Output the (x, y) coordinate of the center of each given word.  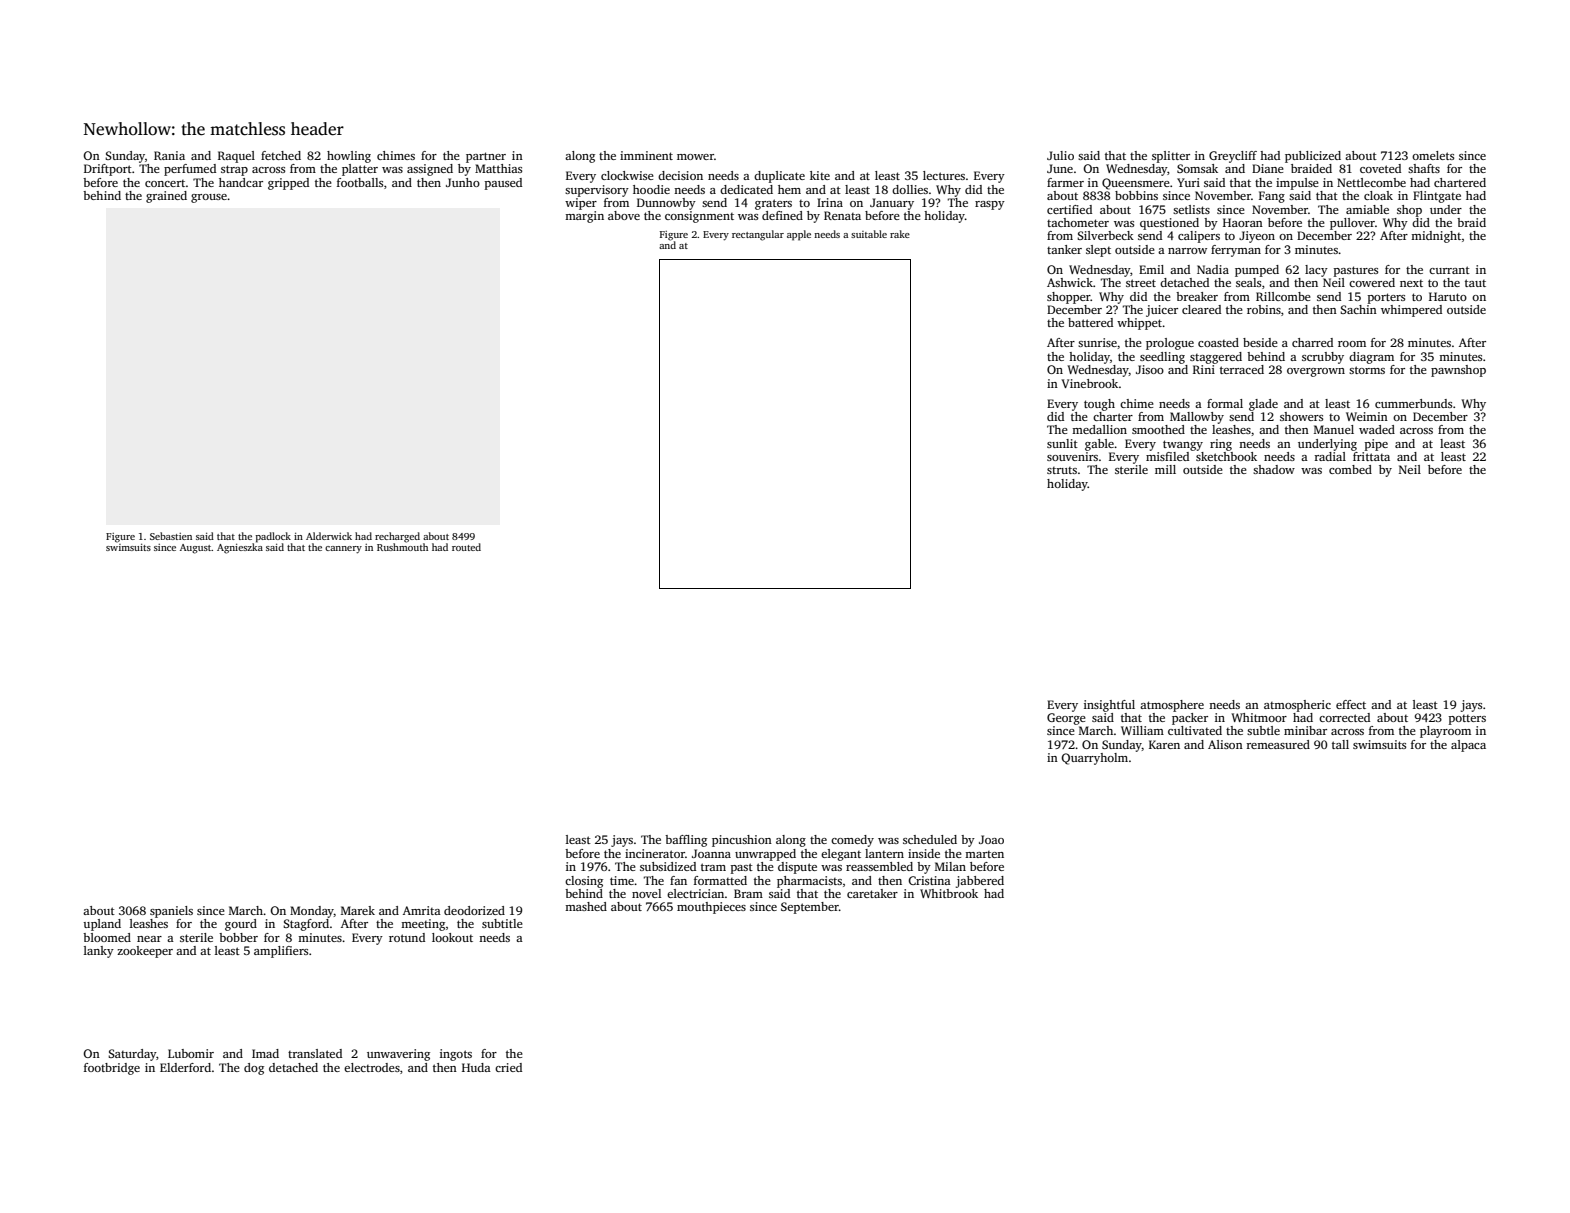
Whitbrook (949, 893)
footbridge (112, 1069)
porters (1386, 298)
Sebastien (171, 536)
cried (508, 1067)
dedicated (746, 189)
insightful (1109, 706)
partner (486, 157)
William (1142, 730)
